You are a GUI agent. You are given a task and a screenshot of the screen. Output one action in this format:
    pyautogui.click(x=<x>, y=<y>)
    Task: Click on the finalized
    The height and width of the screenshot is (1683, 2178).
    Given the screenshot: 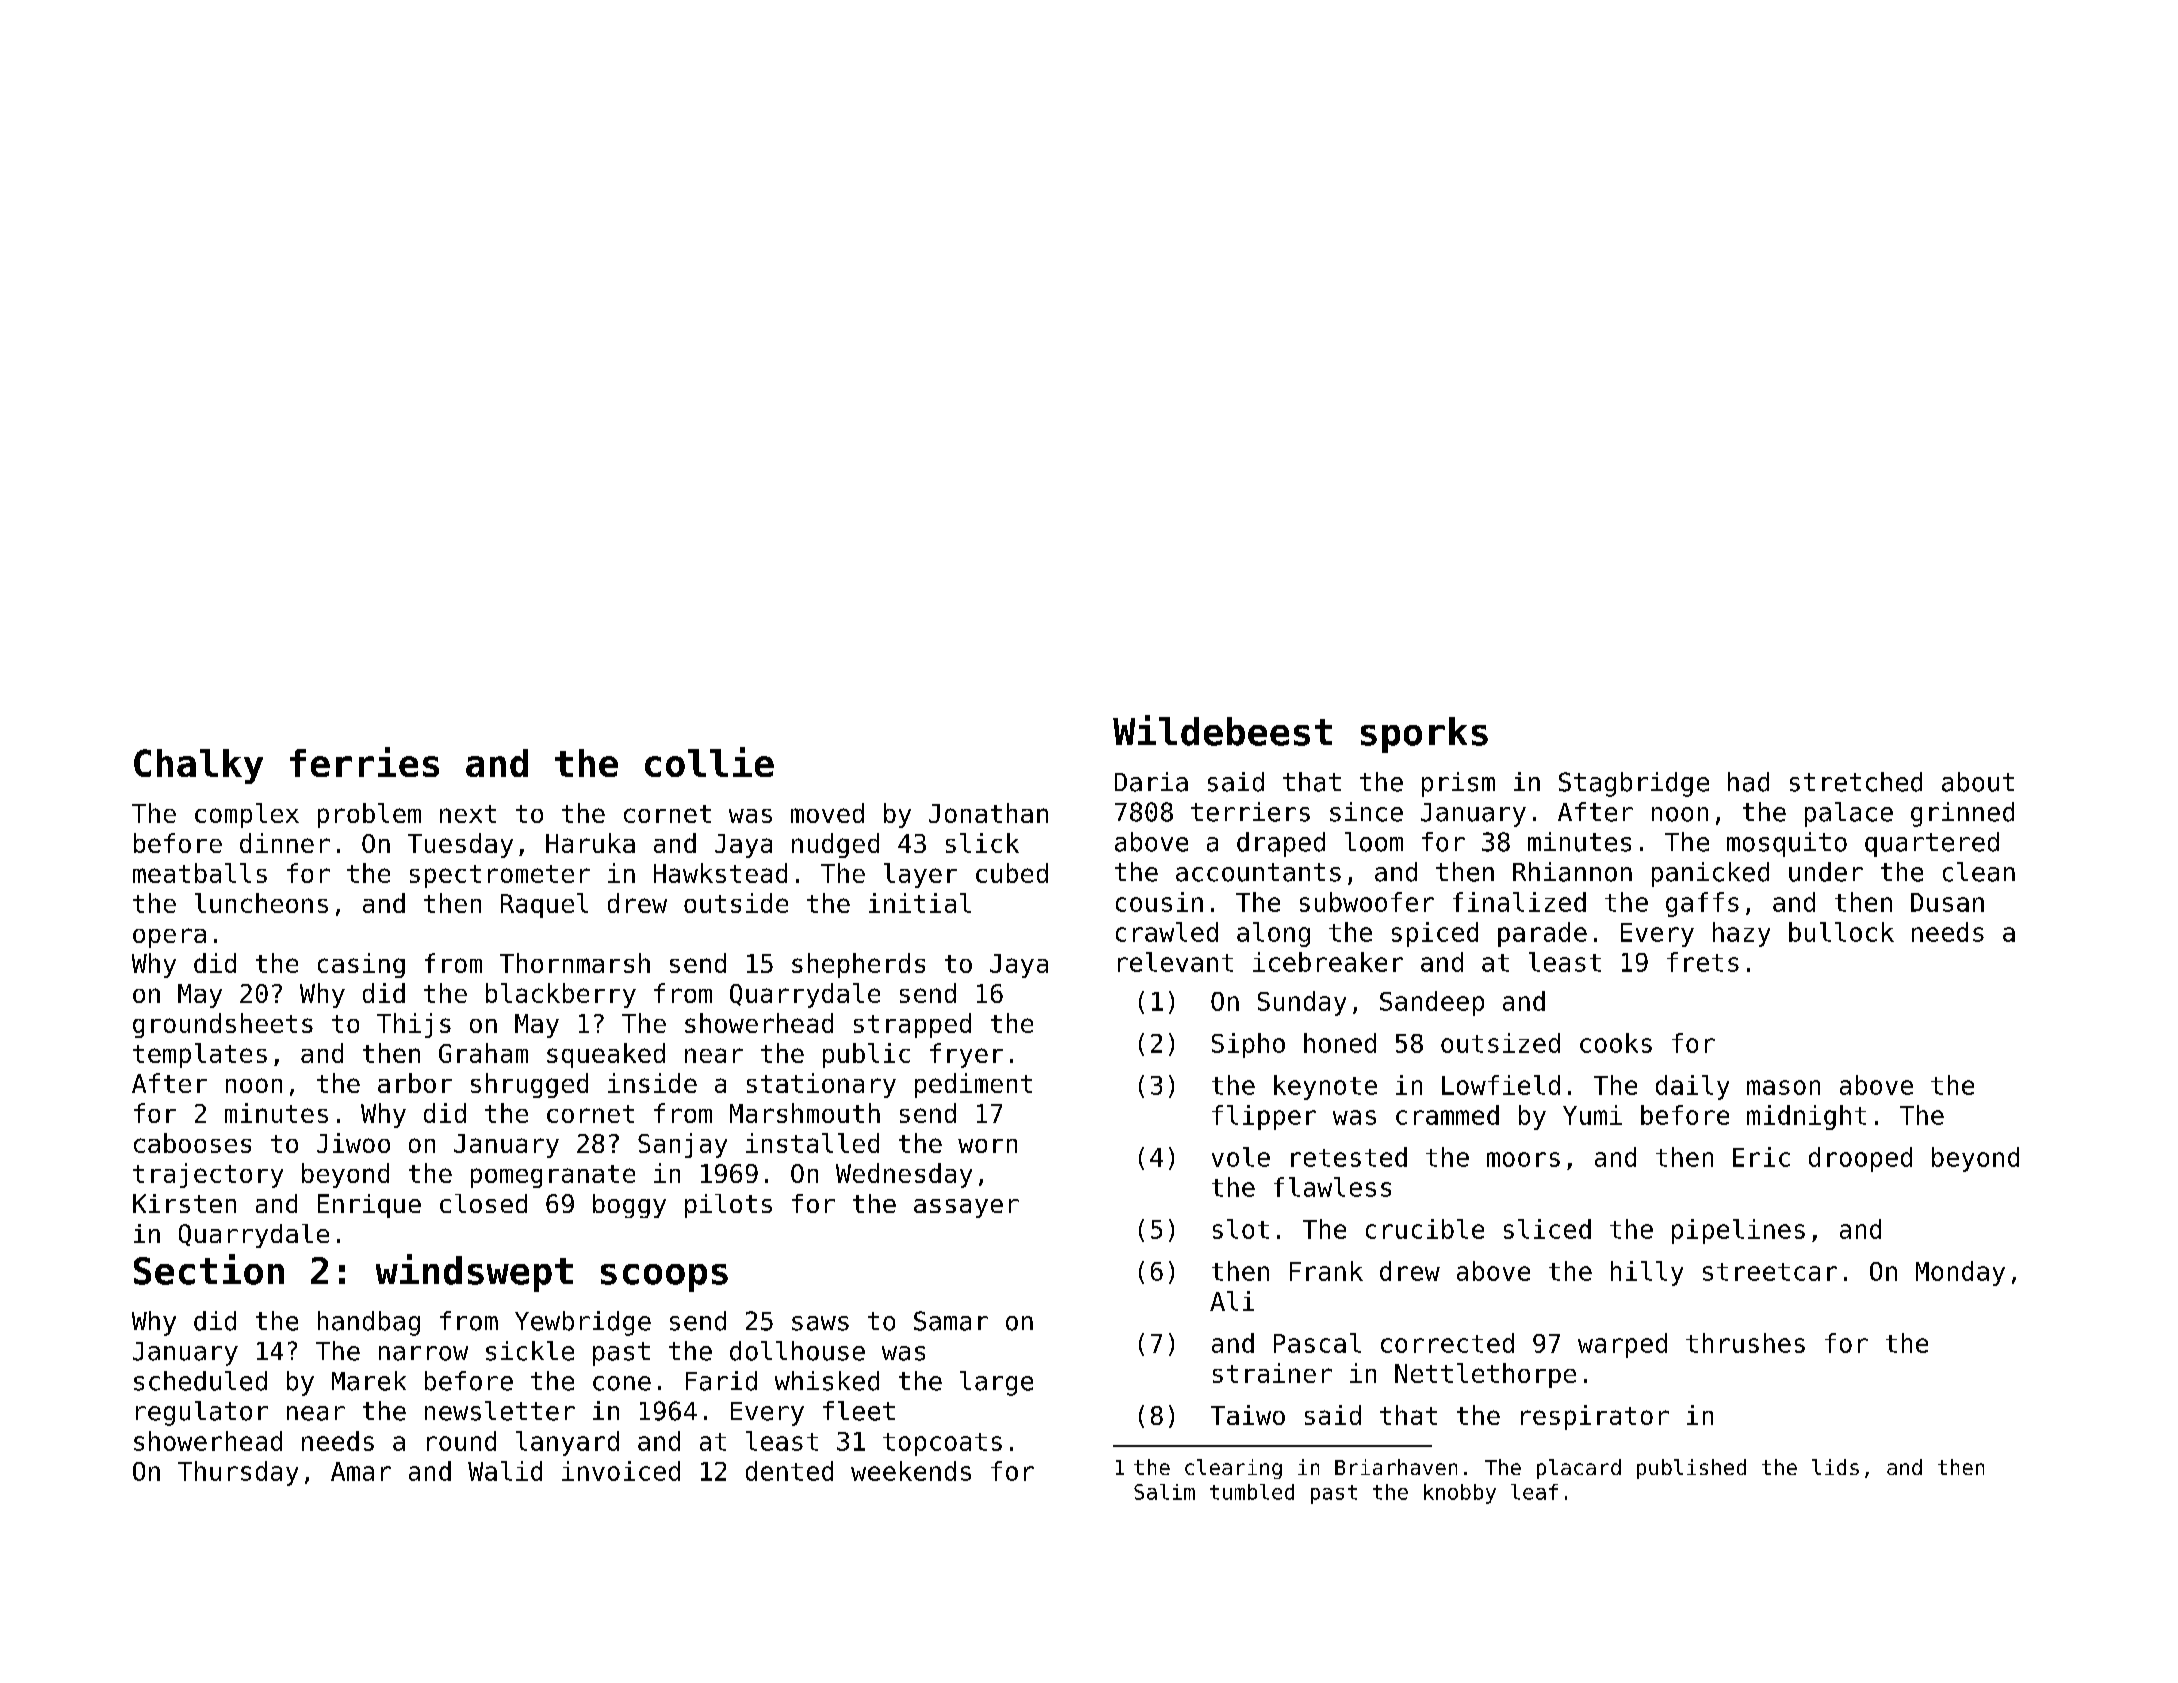 What is the action you would take?
    pyautogui.click(x=1519, y=902)
